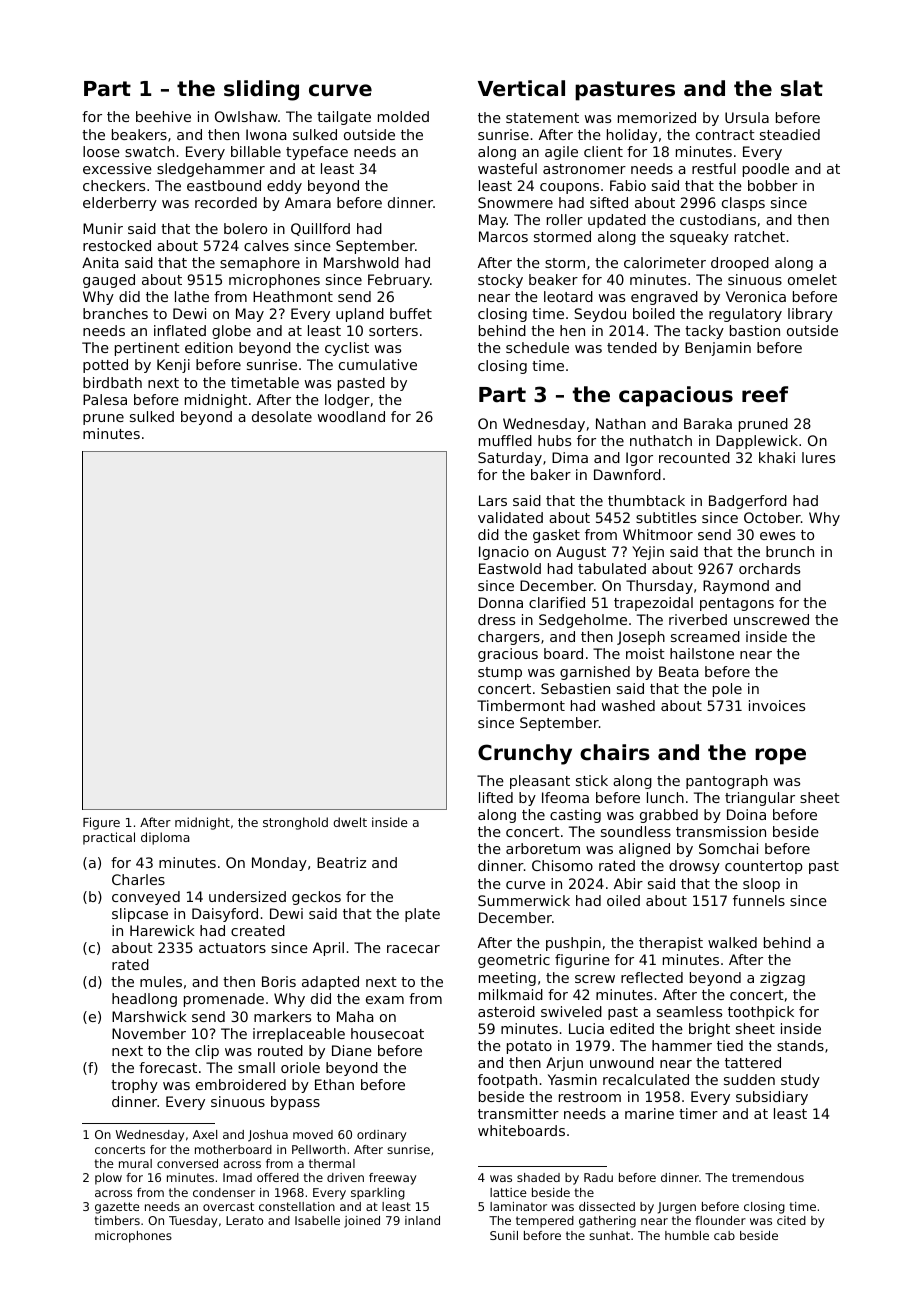  I want to click on Figure, so click(101, 823).
